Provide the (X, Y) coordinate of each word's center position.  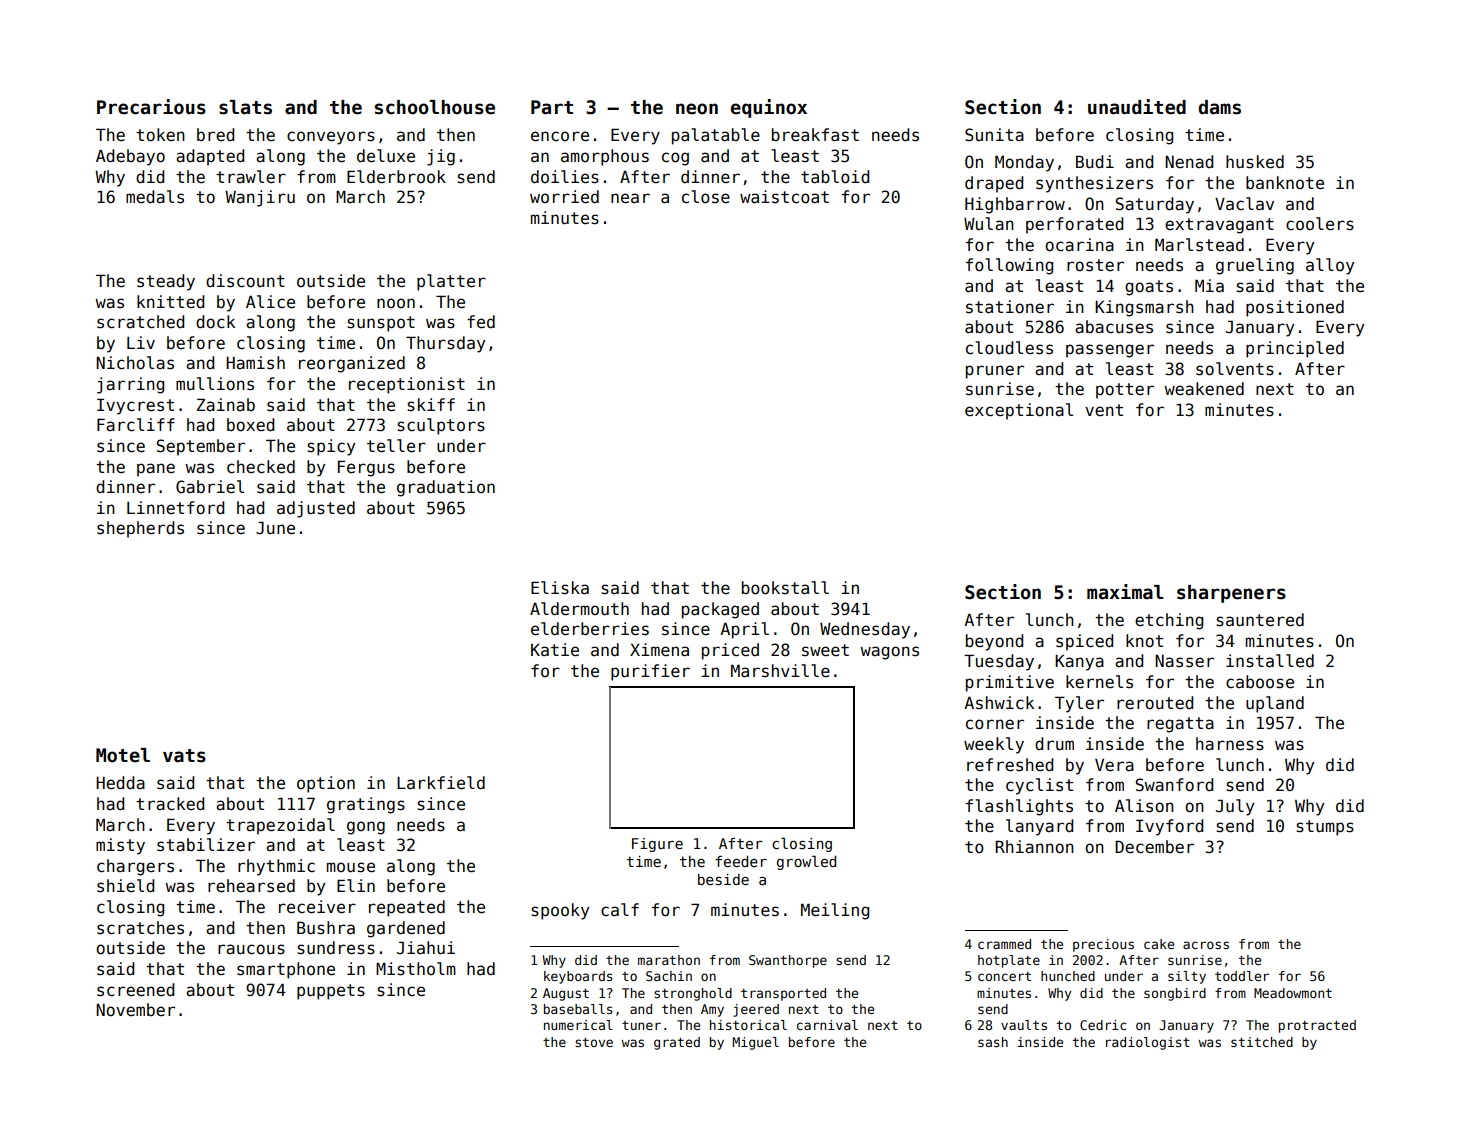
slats (245, 107)
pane (156, 470)
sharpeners (1231, 594)
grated (677, 1043)
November (135, 1010)
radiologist (1148, 1043)
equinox (769, 108)
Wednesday (865, 630)
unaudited (1137, 107)
